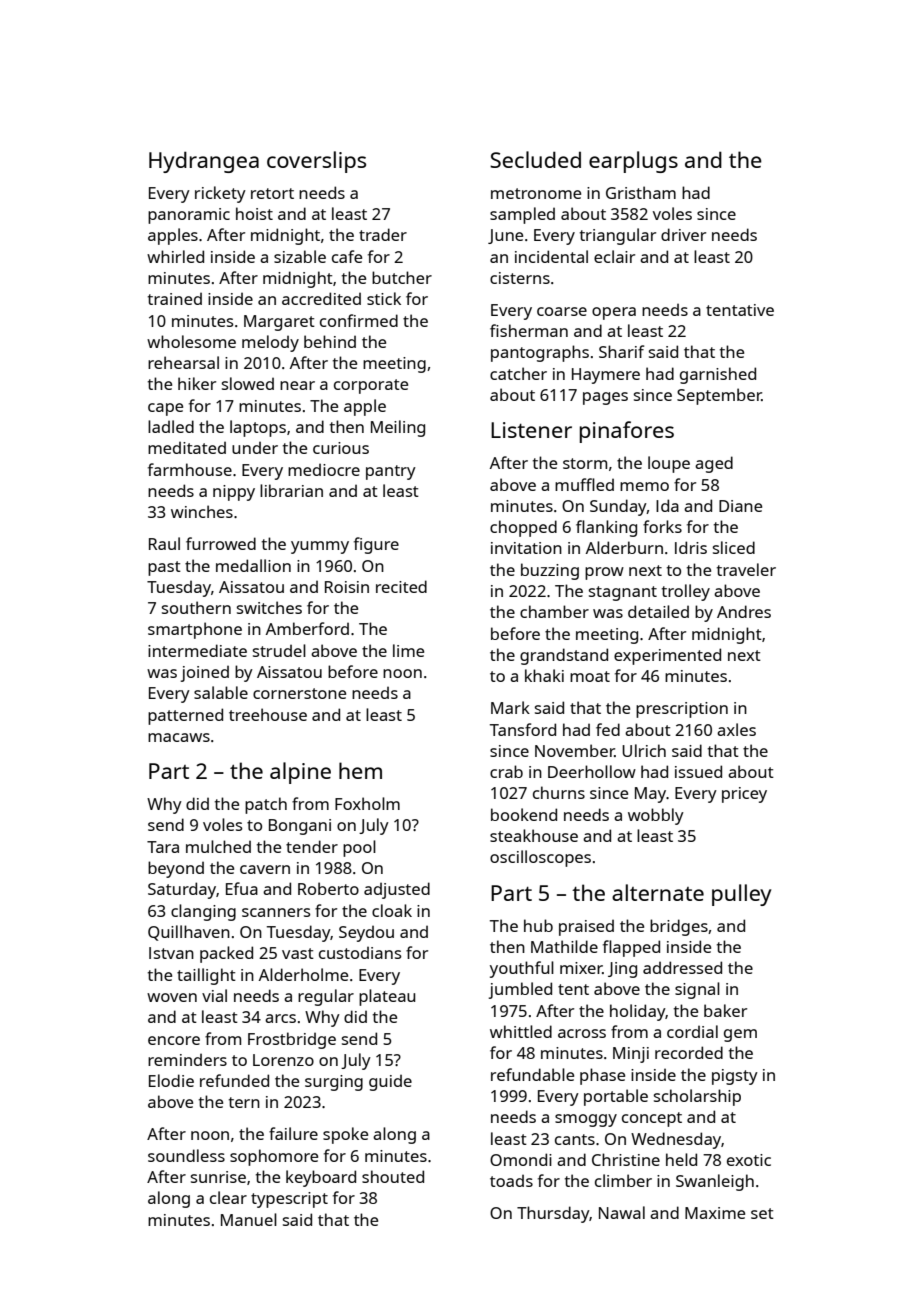  What do you see at coordinates (623, 593) in the screenshot?
I see `stagnant` at bounding box center [623, 593].
